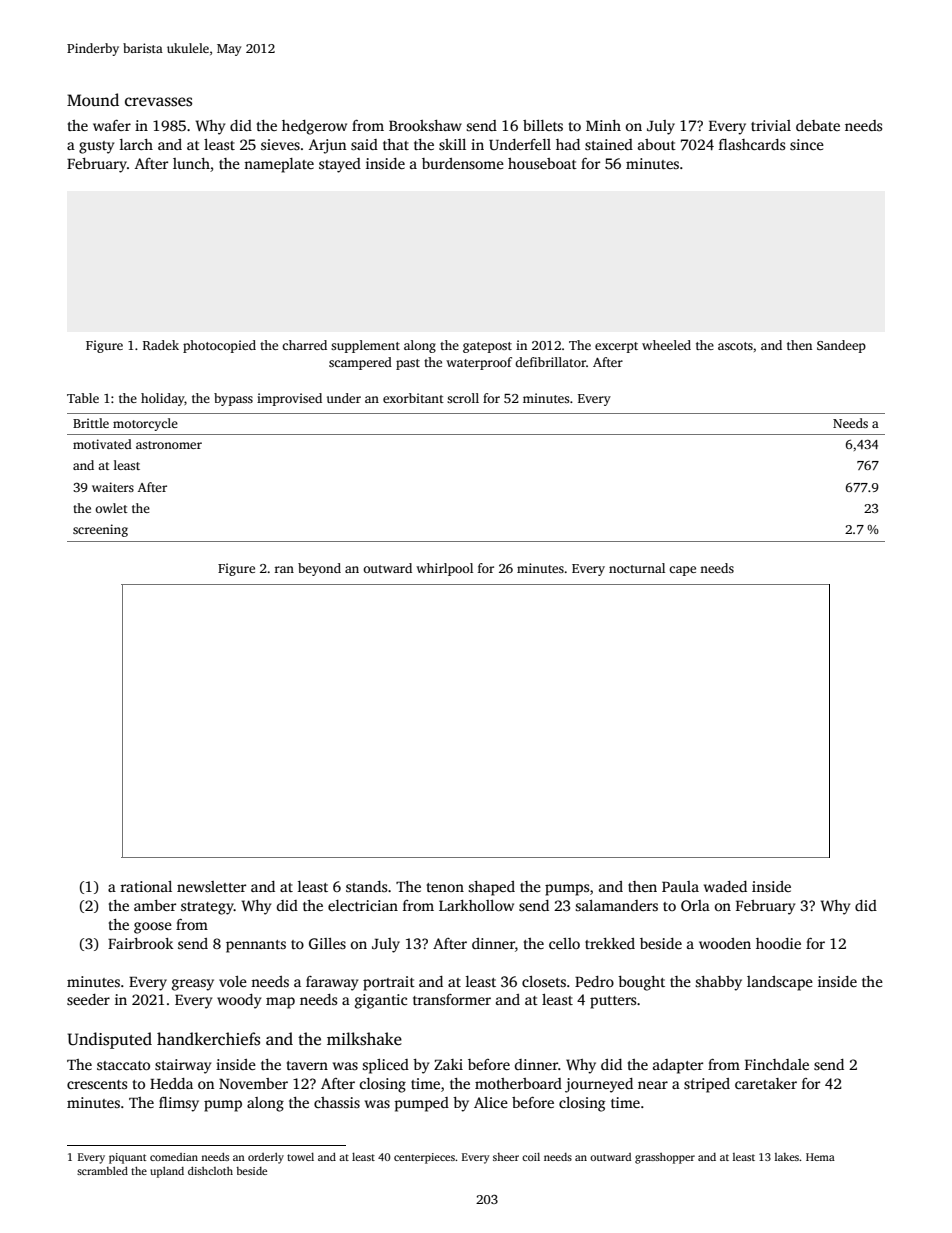 Image resolution: width=952 pixels, height=1233 pixels. I want to click on Mound, so click(93, 100).
